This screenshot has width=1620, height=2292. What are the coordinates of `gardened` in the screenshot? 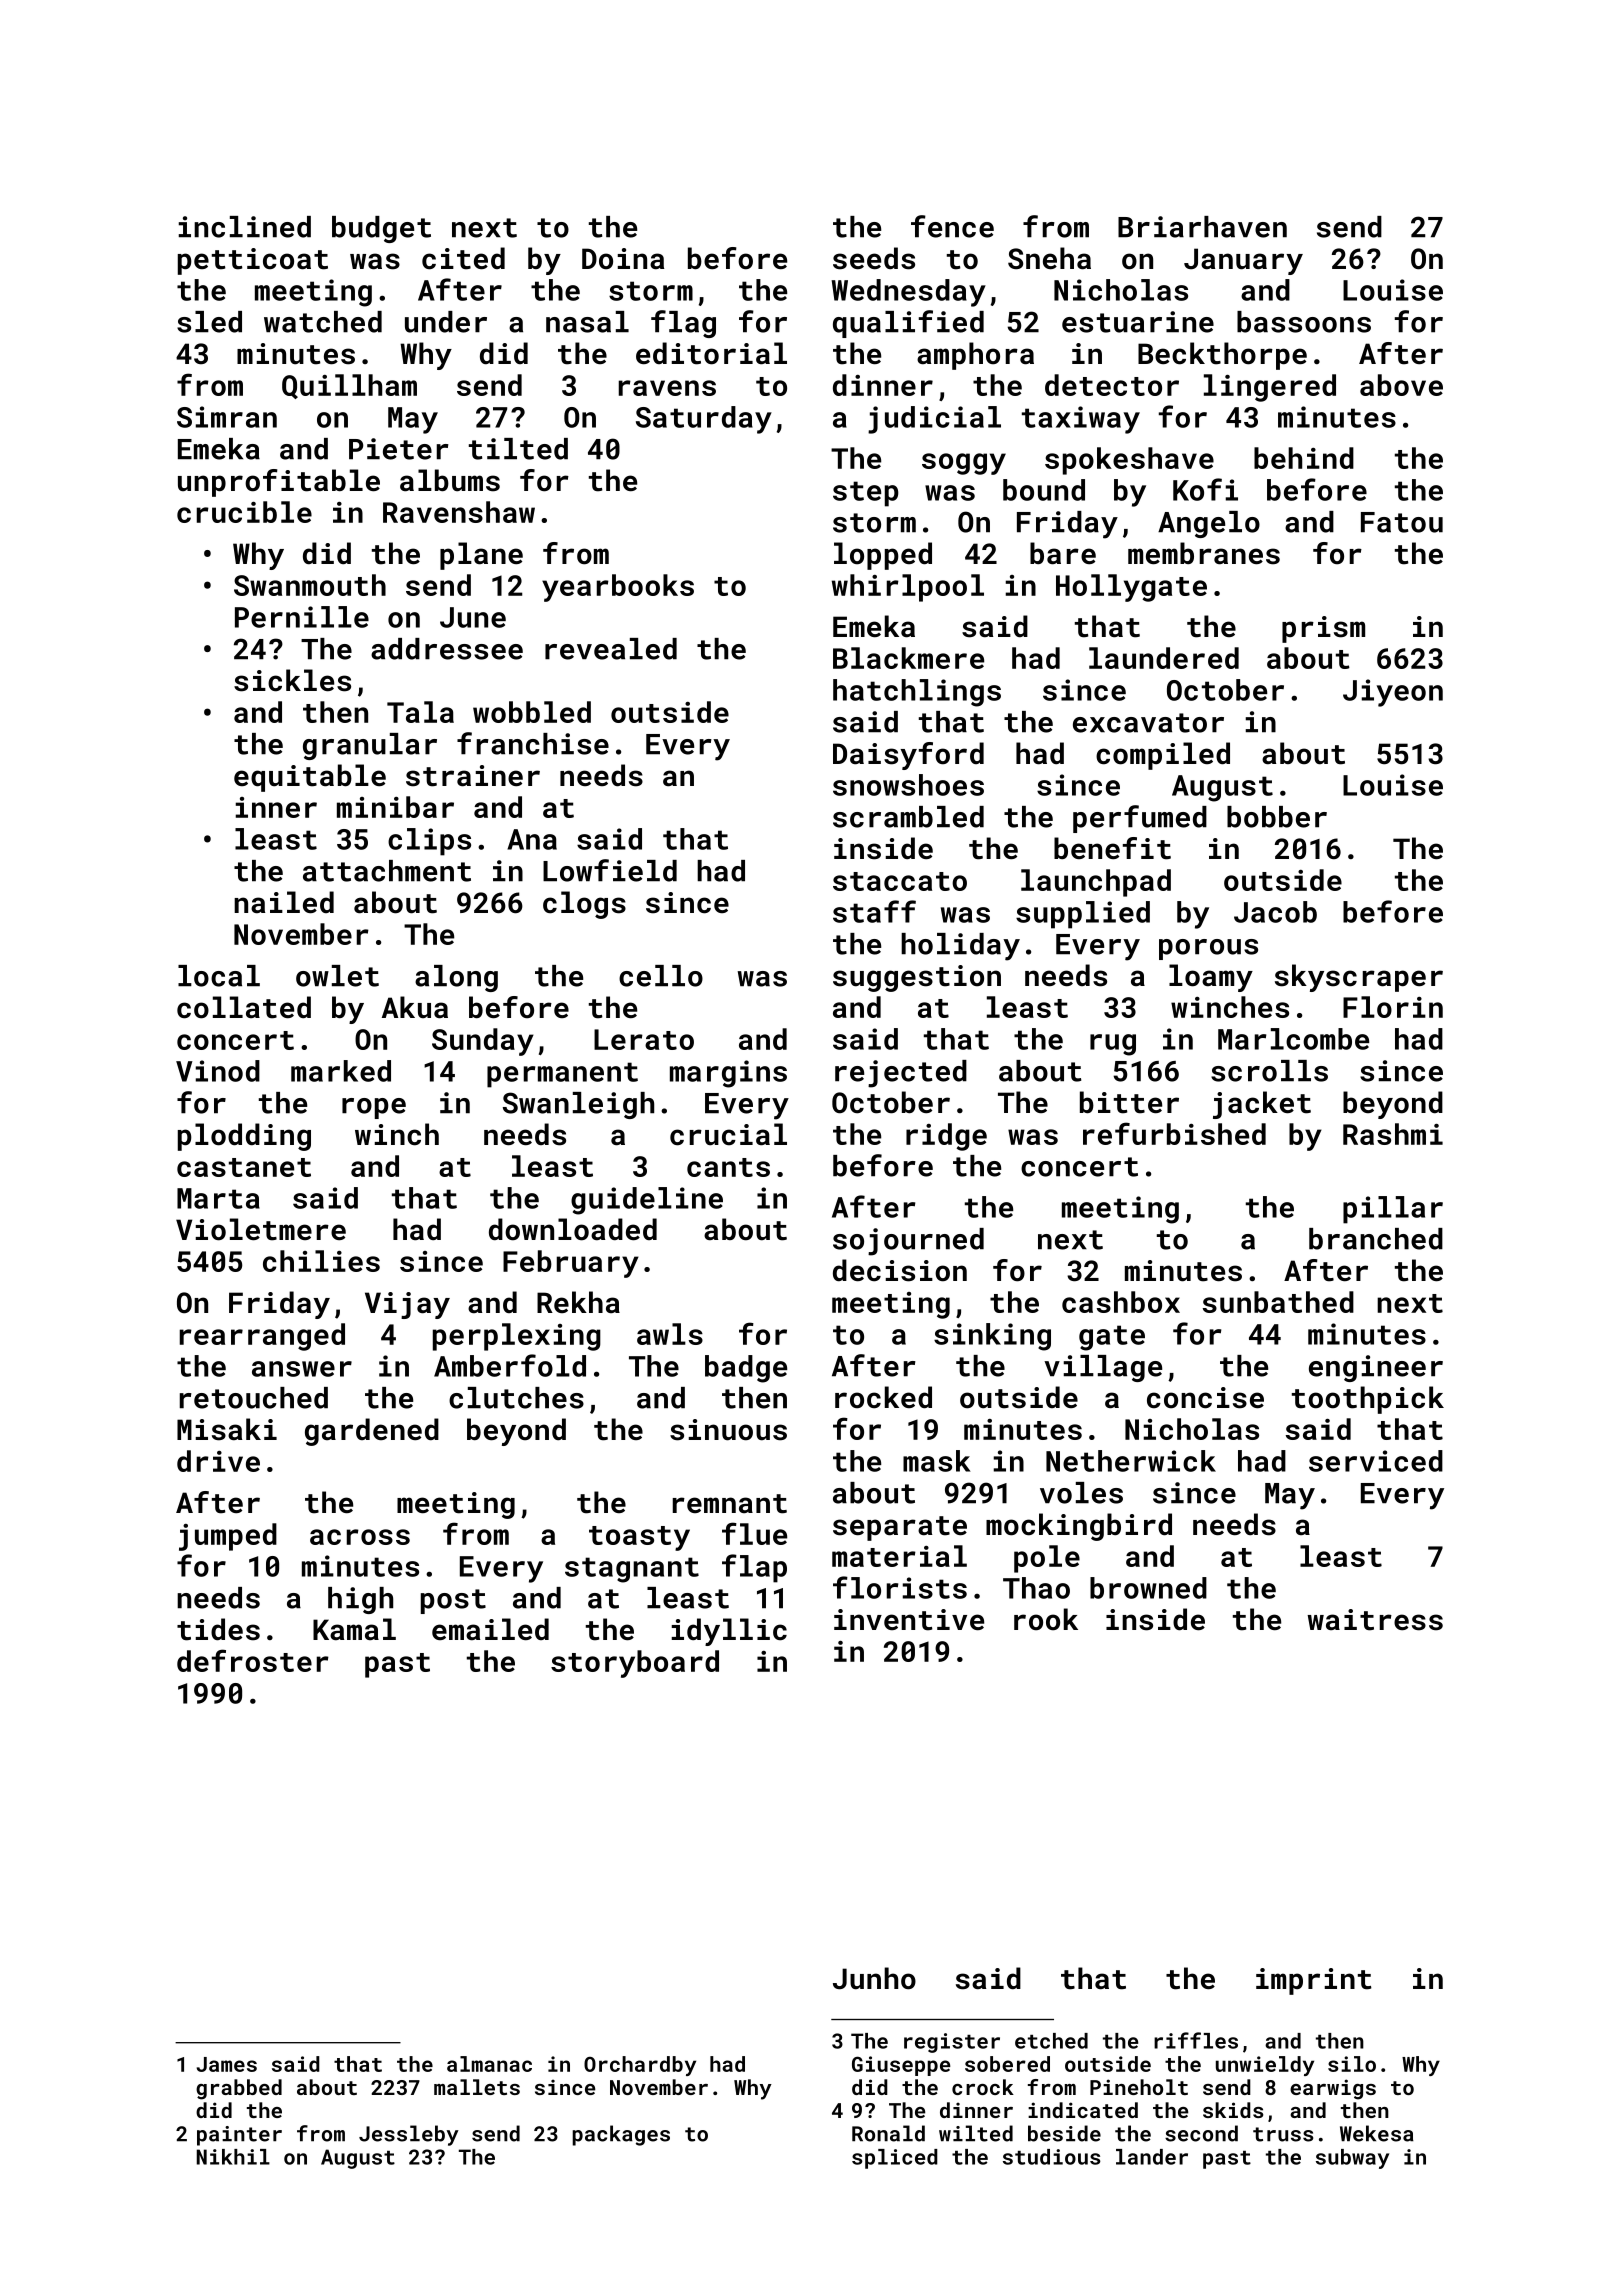 It's located at (372, 1432).
